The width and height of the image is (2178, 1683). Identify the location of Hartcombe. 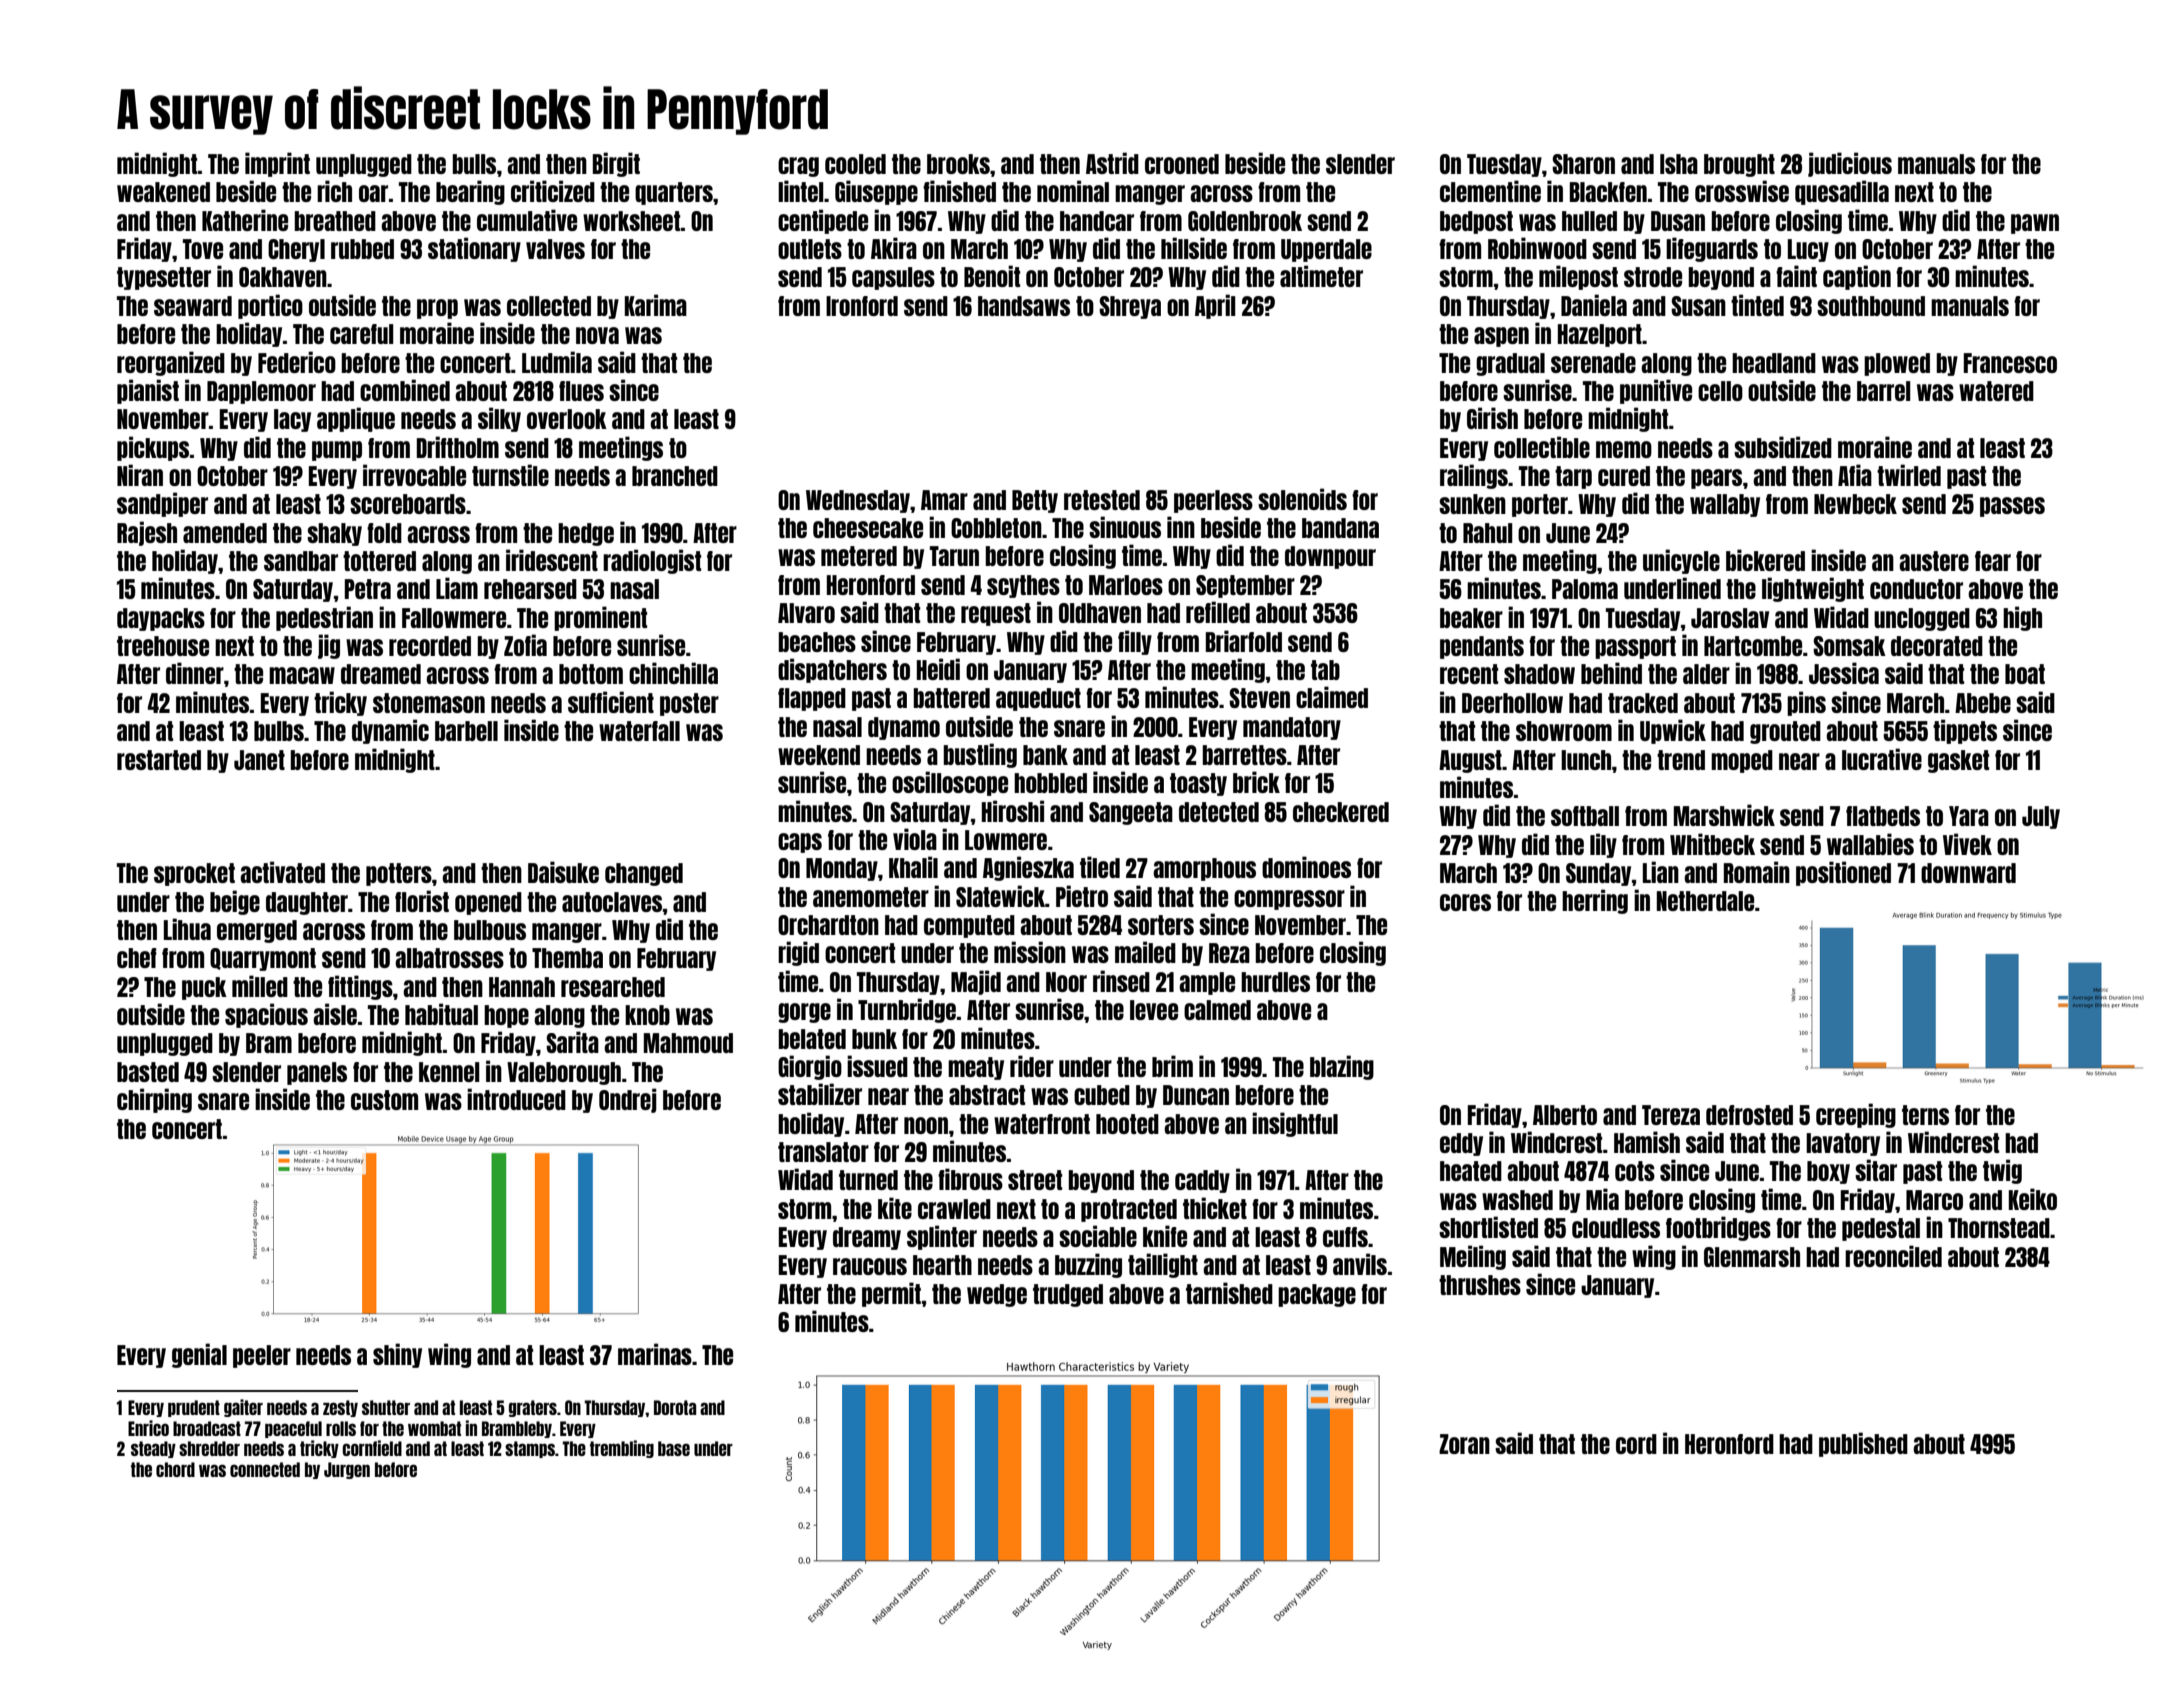
(1753, 646).
